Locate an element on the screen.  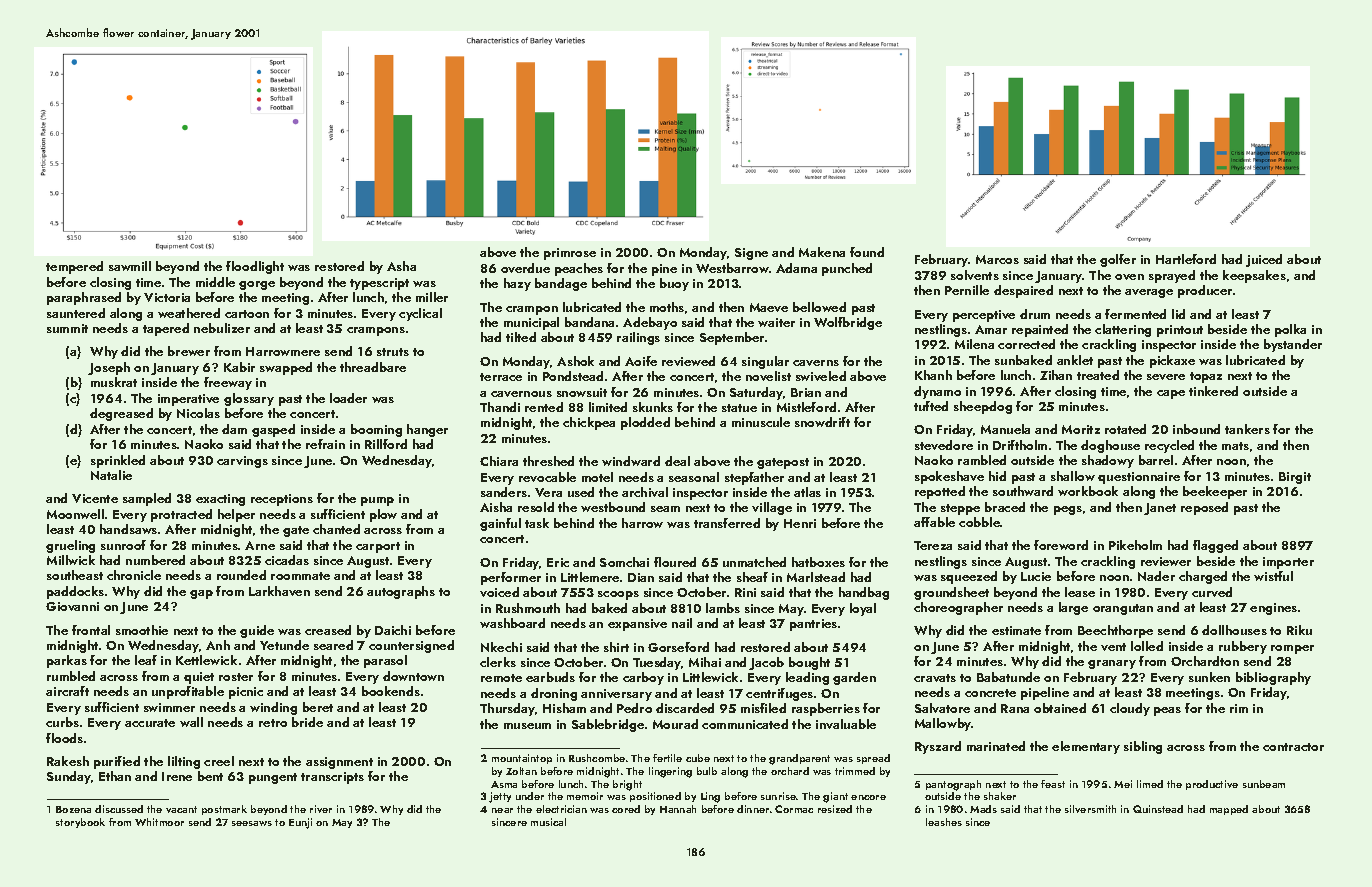
Nader is located at coordinates (1156, 576).
